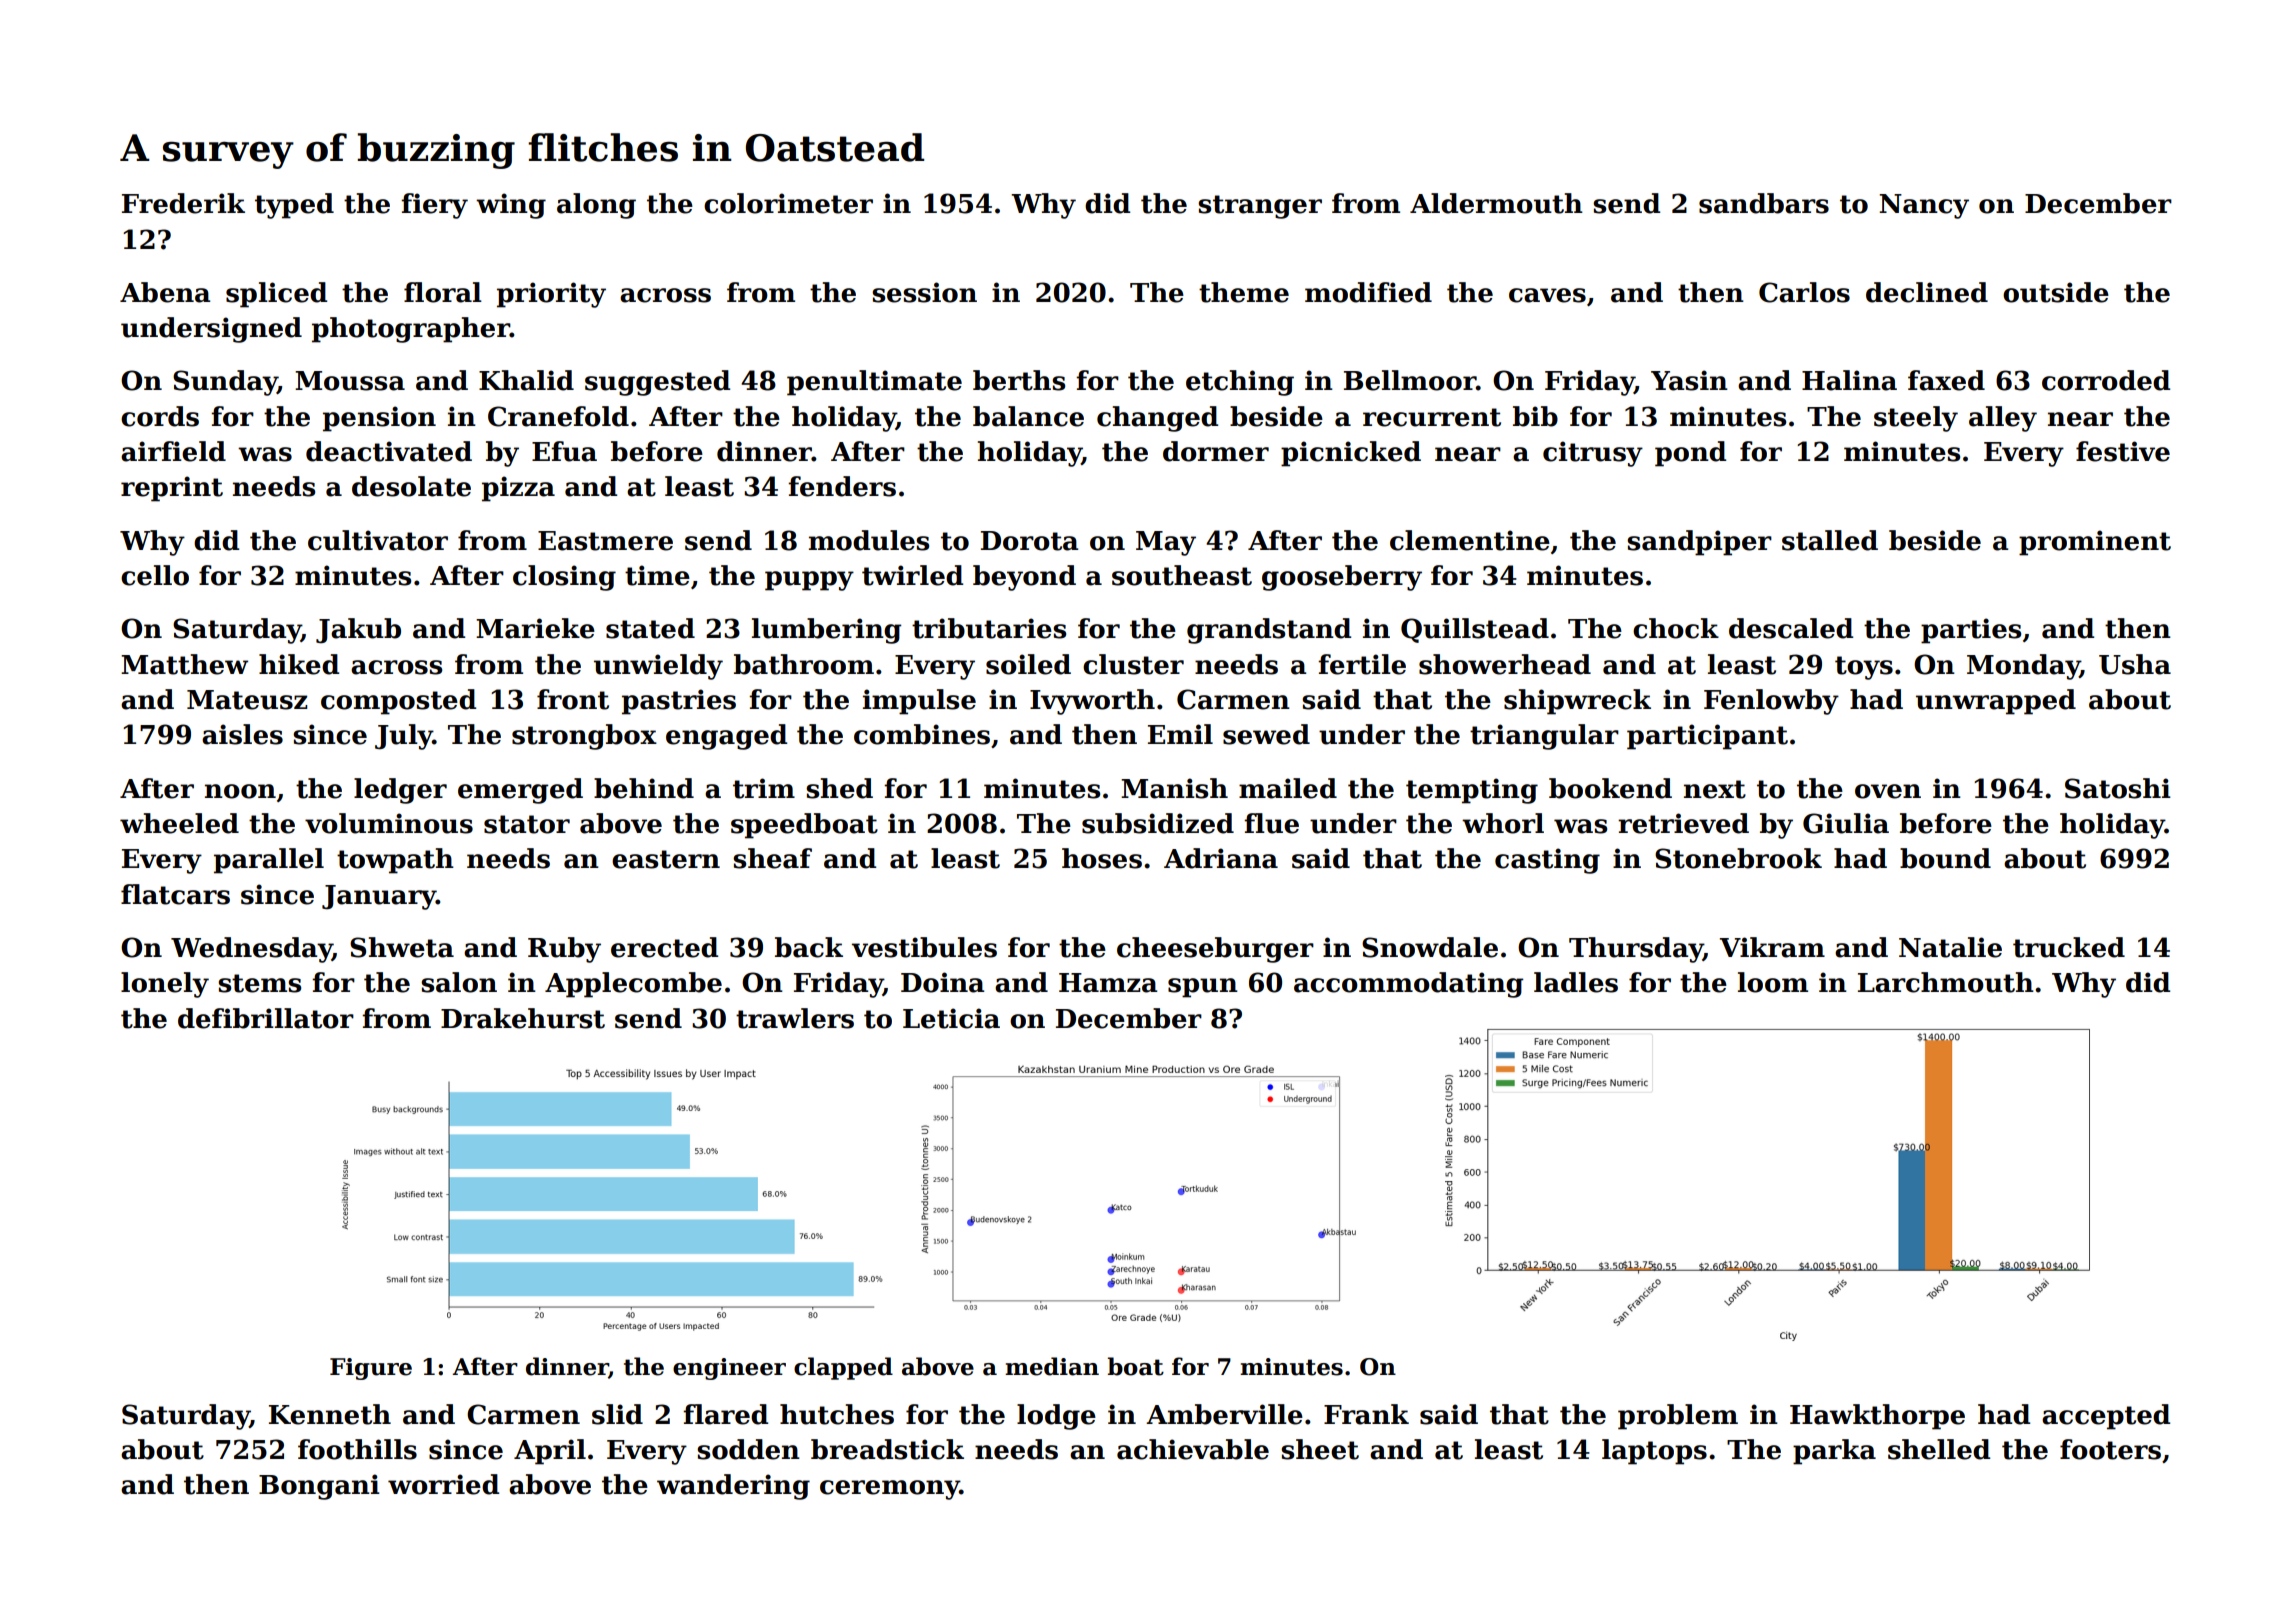  I want to click on Kenneth, so click(330, 1414).
